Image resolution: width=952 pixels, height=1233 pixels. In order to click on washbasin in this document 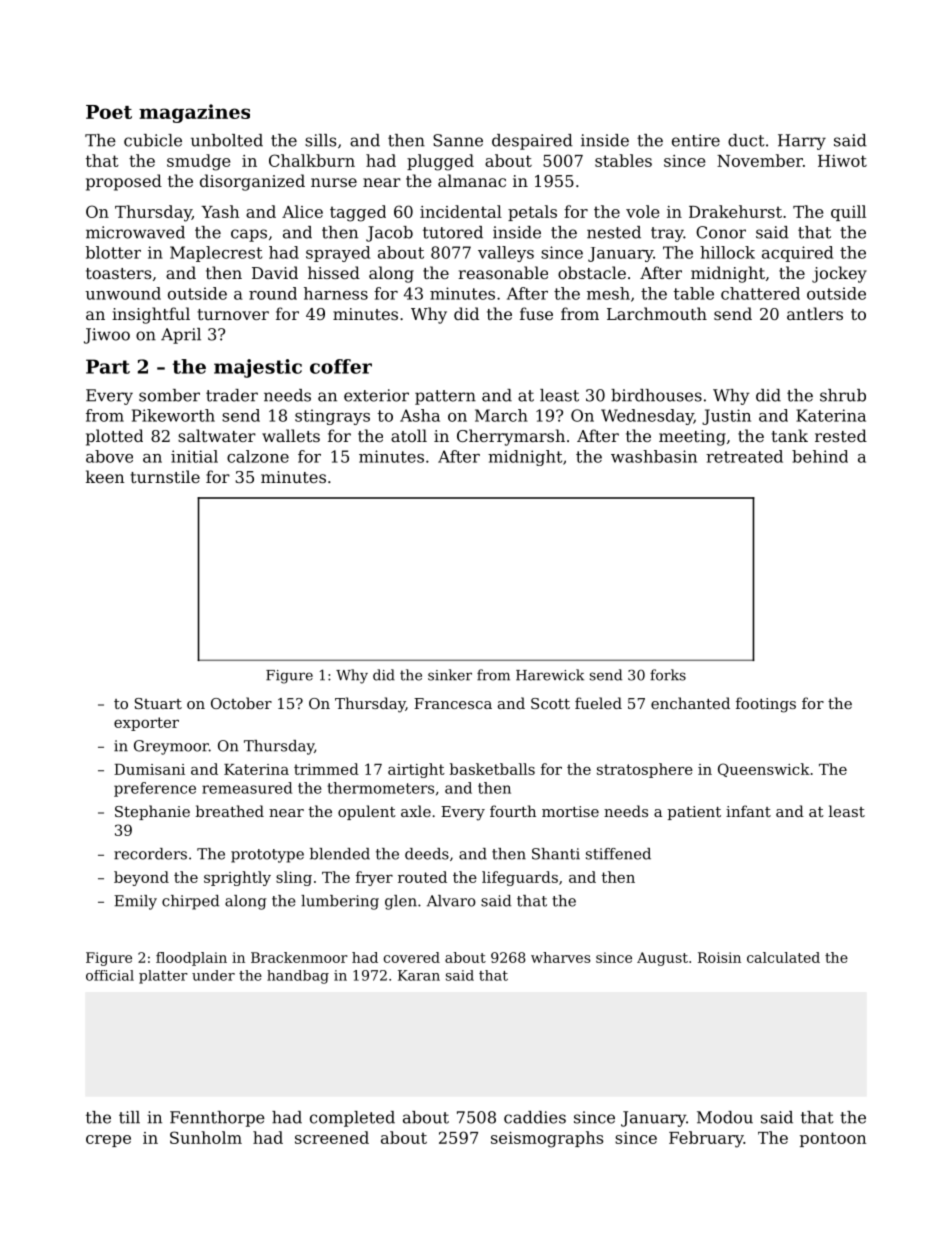, I will do `click(654, 456)`.
